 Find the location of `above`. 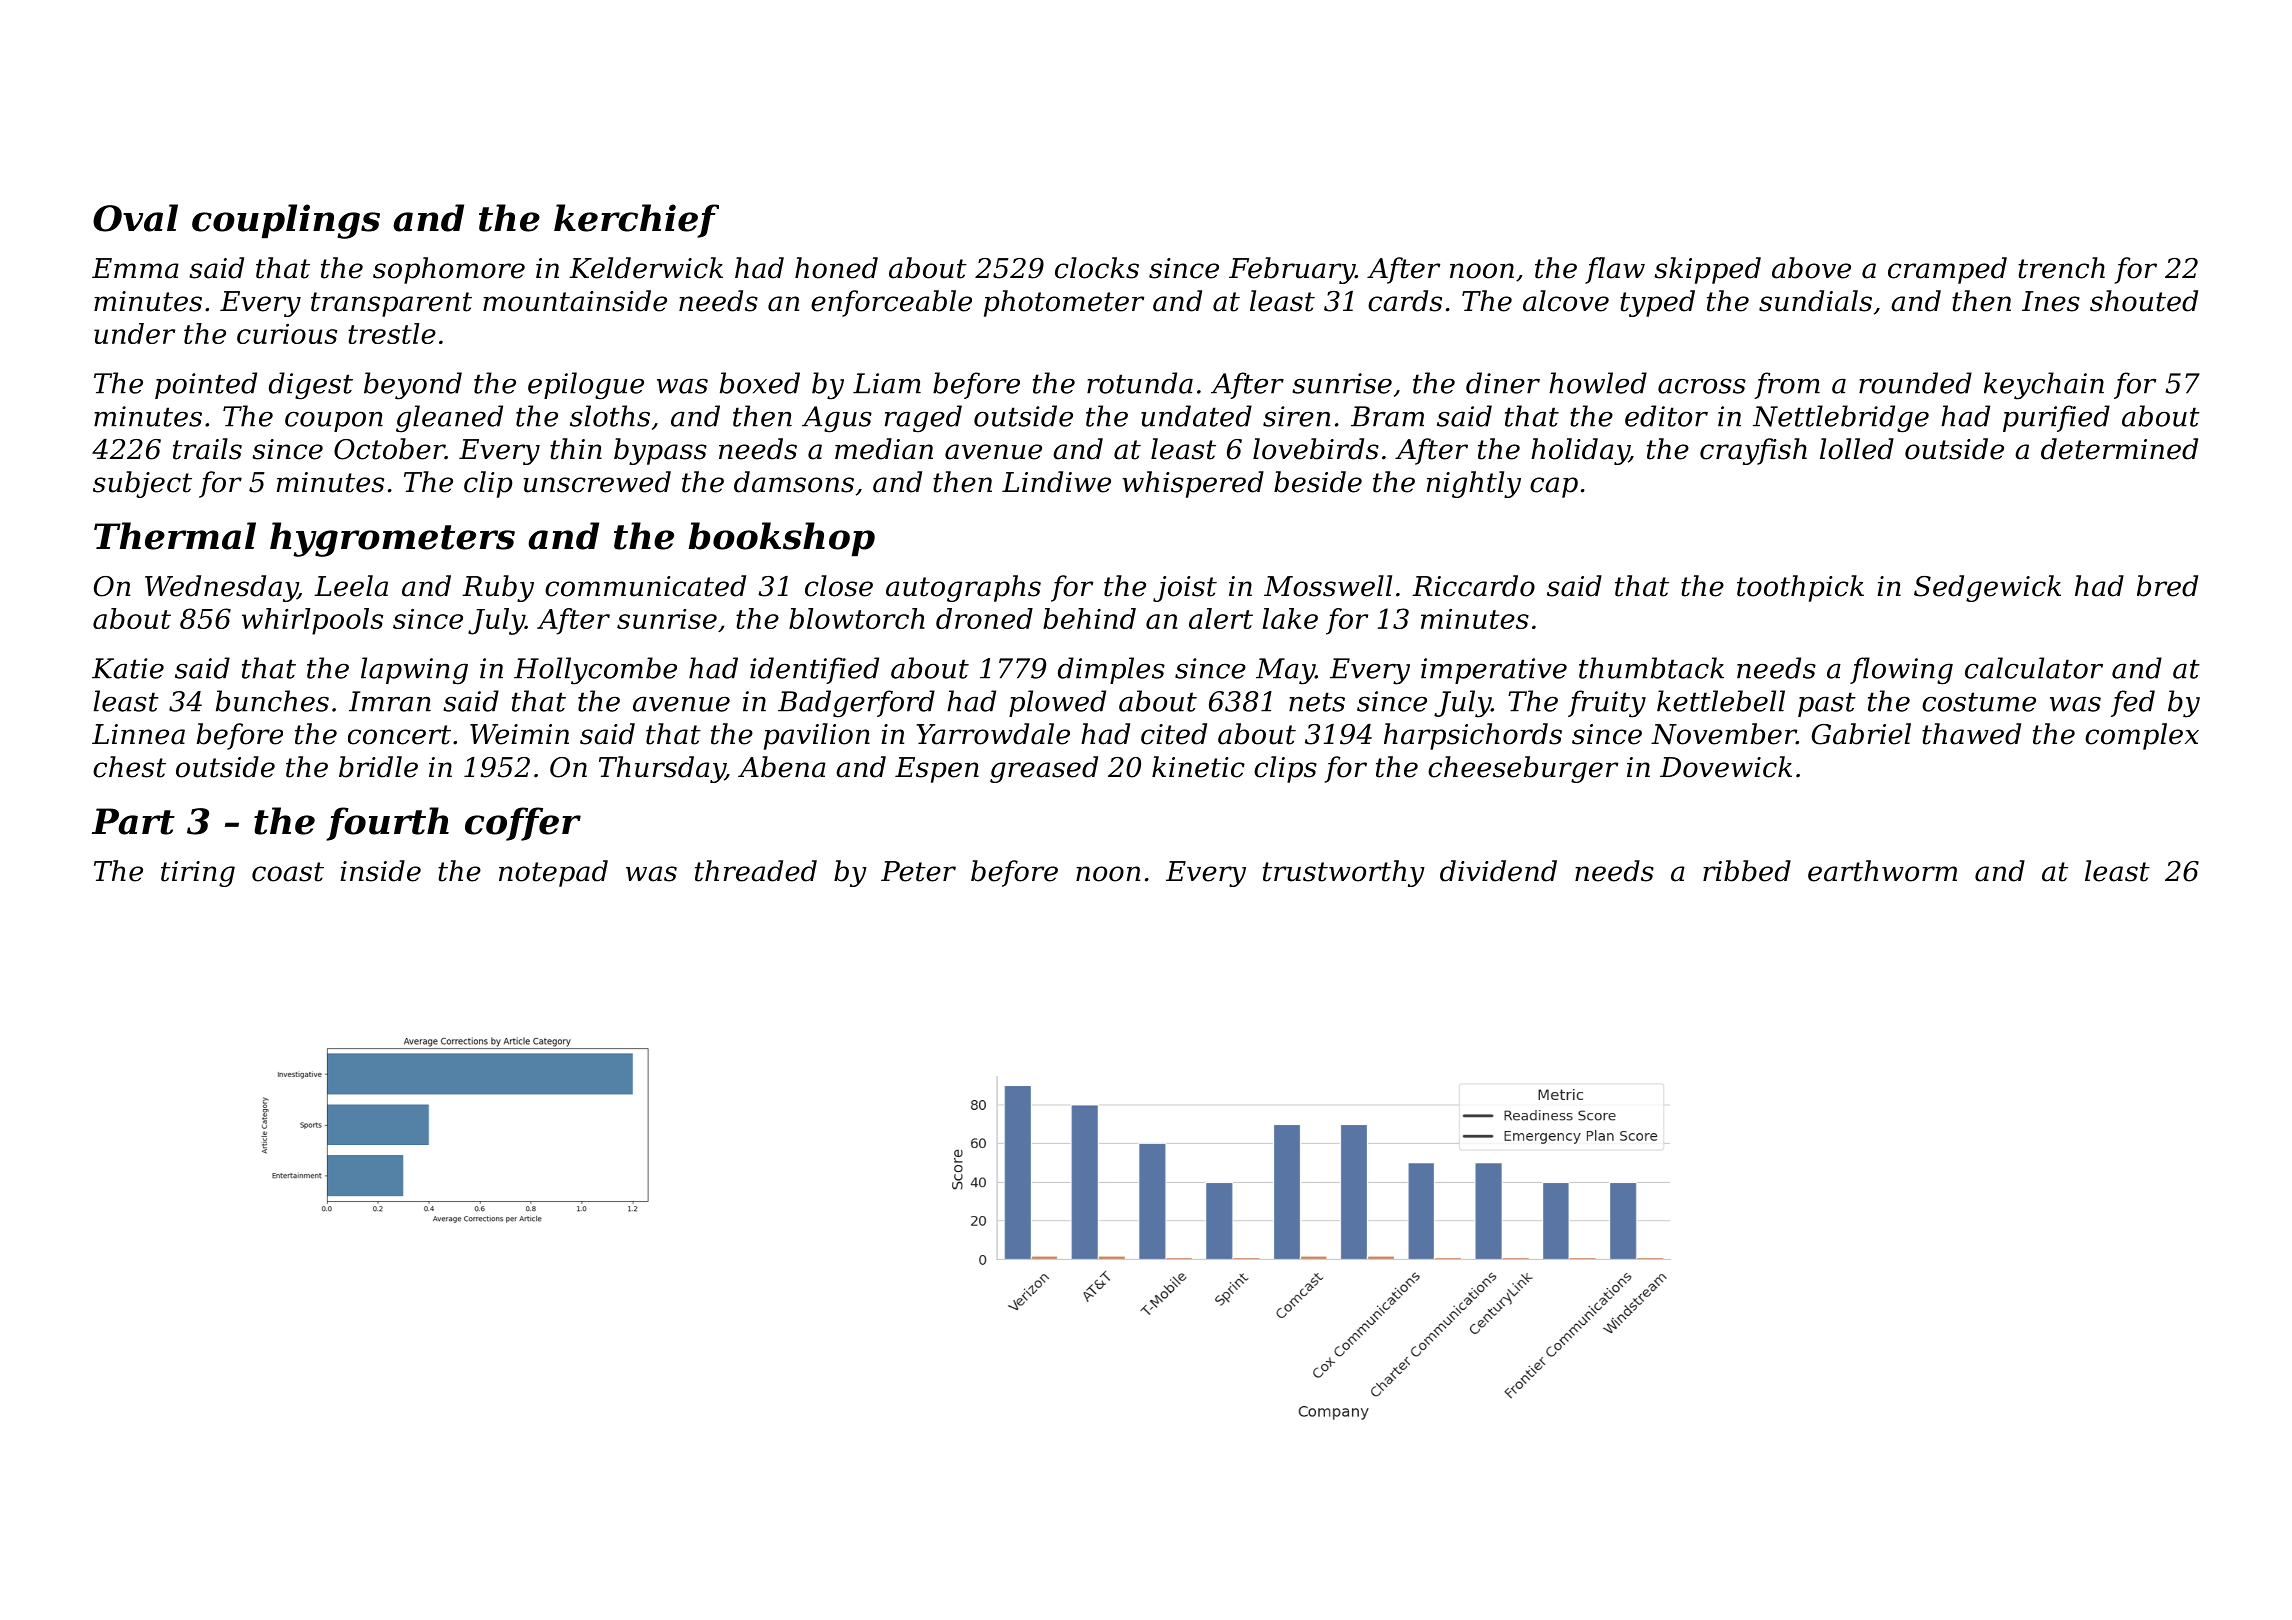

above is located at coordinates (1811, 268).
